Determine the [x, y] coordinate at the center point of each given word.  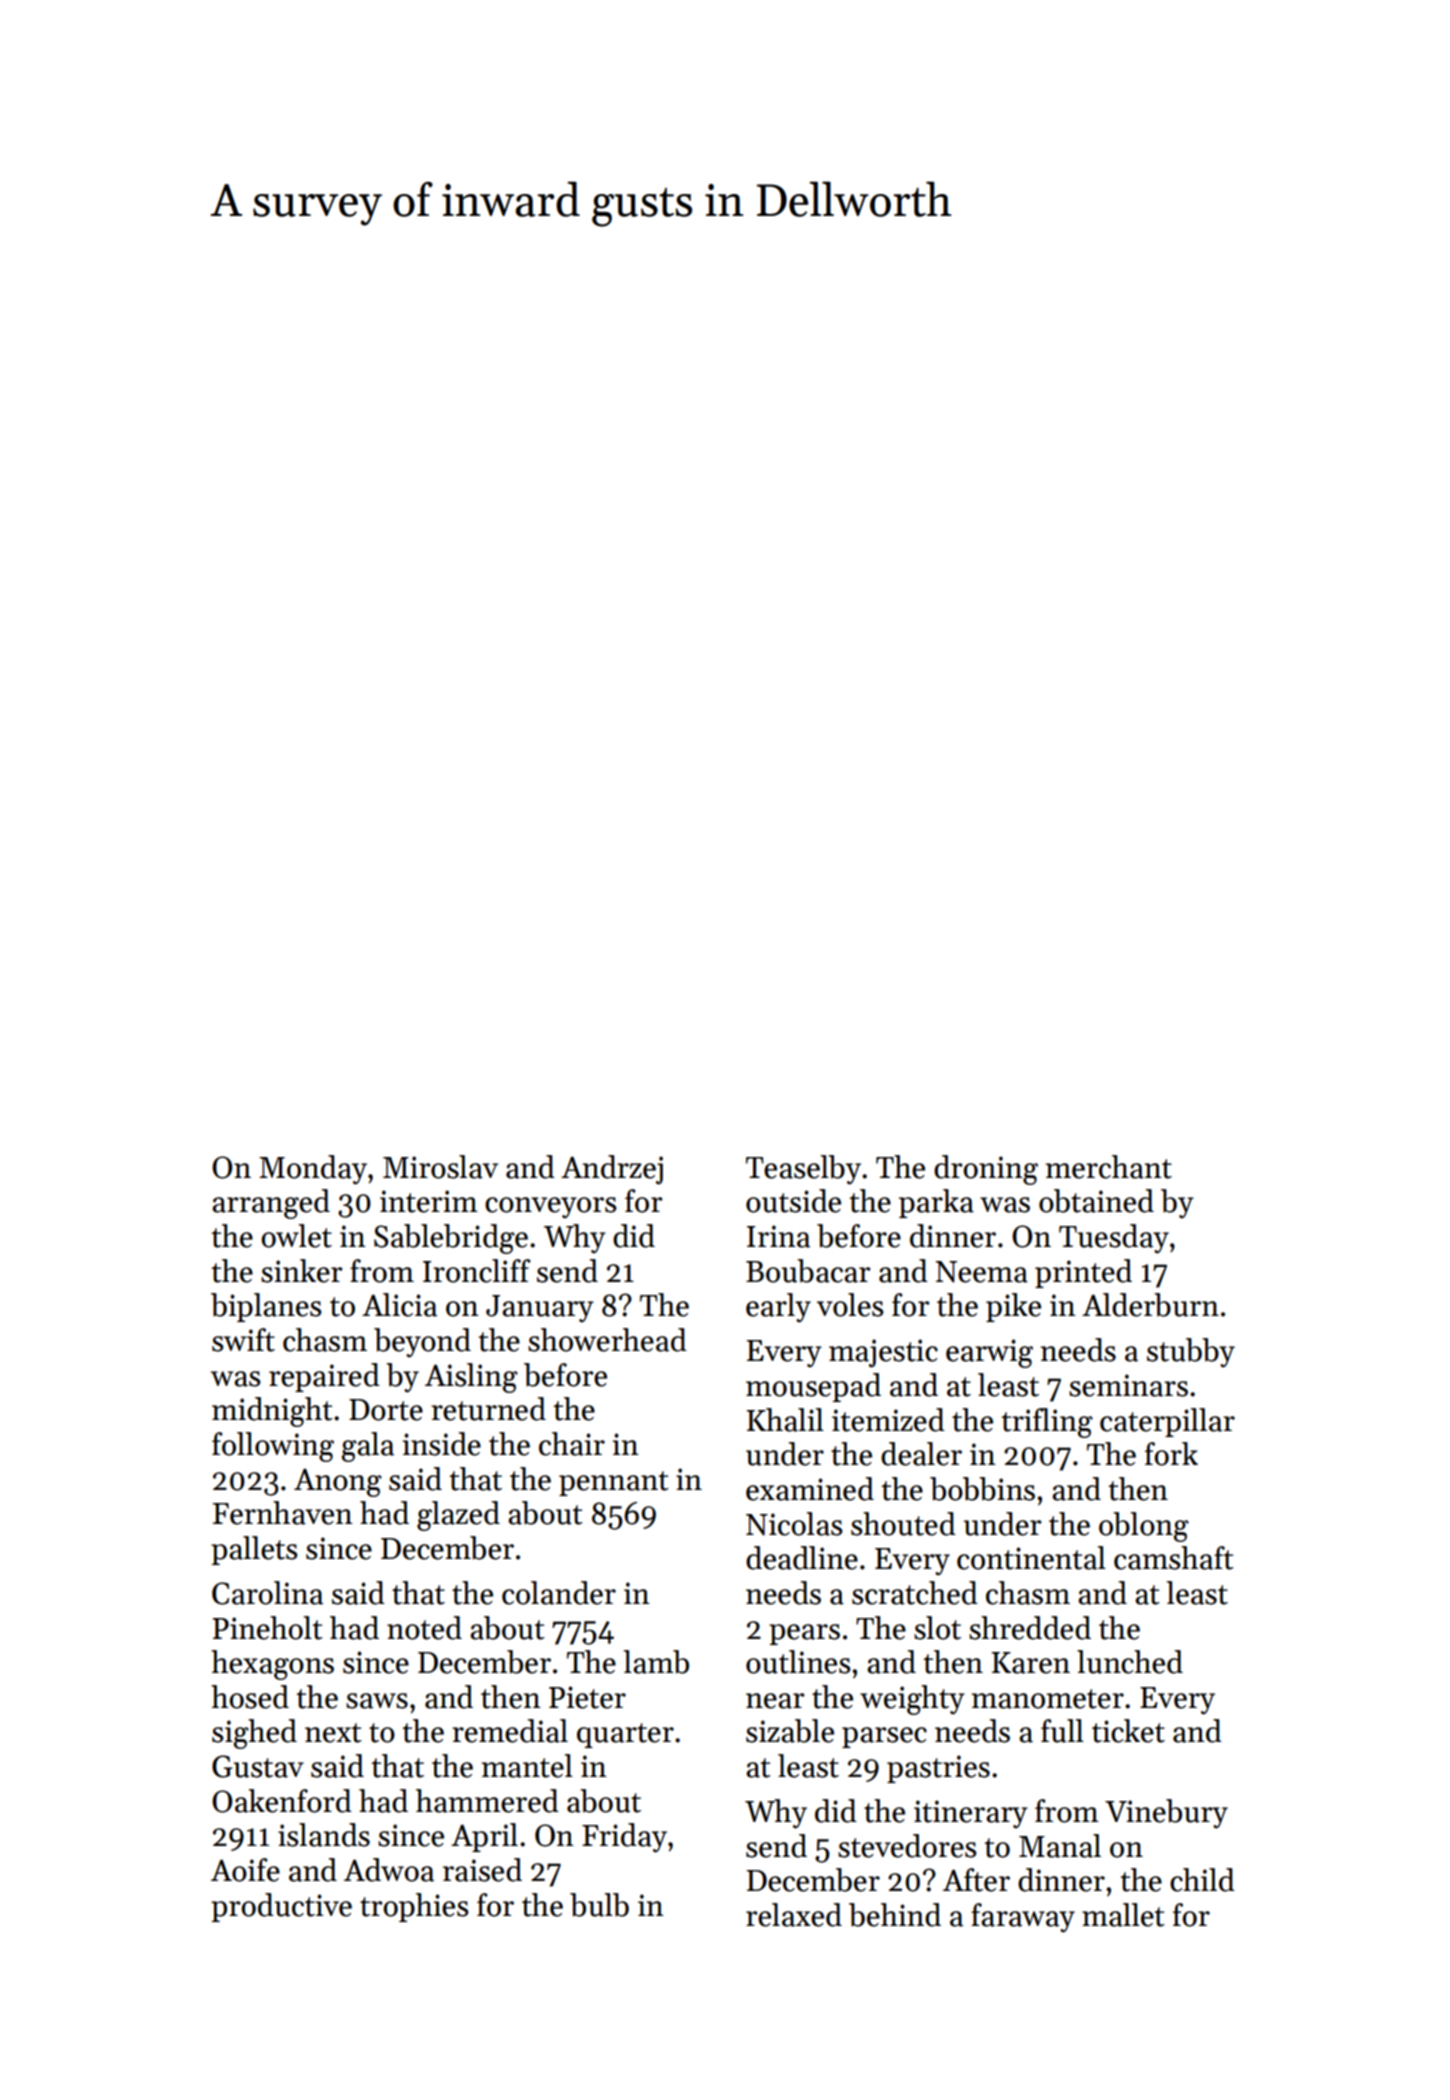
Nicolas [794, 1524]
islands [324, 1835]
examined [810, 1489]
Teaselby [803, 1170]
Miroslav [440, 1167]
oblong [1144, 1527]
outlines [798, 1662]
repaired [324, 1377]
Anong [338, 1482]
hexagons [272, 1665]
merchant [1109, 1167]
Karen [1030, 1663]
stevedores [907, 1846]
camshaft [1174, 1558]
